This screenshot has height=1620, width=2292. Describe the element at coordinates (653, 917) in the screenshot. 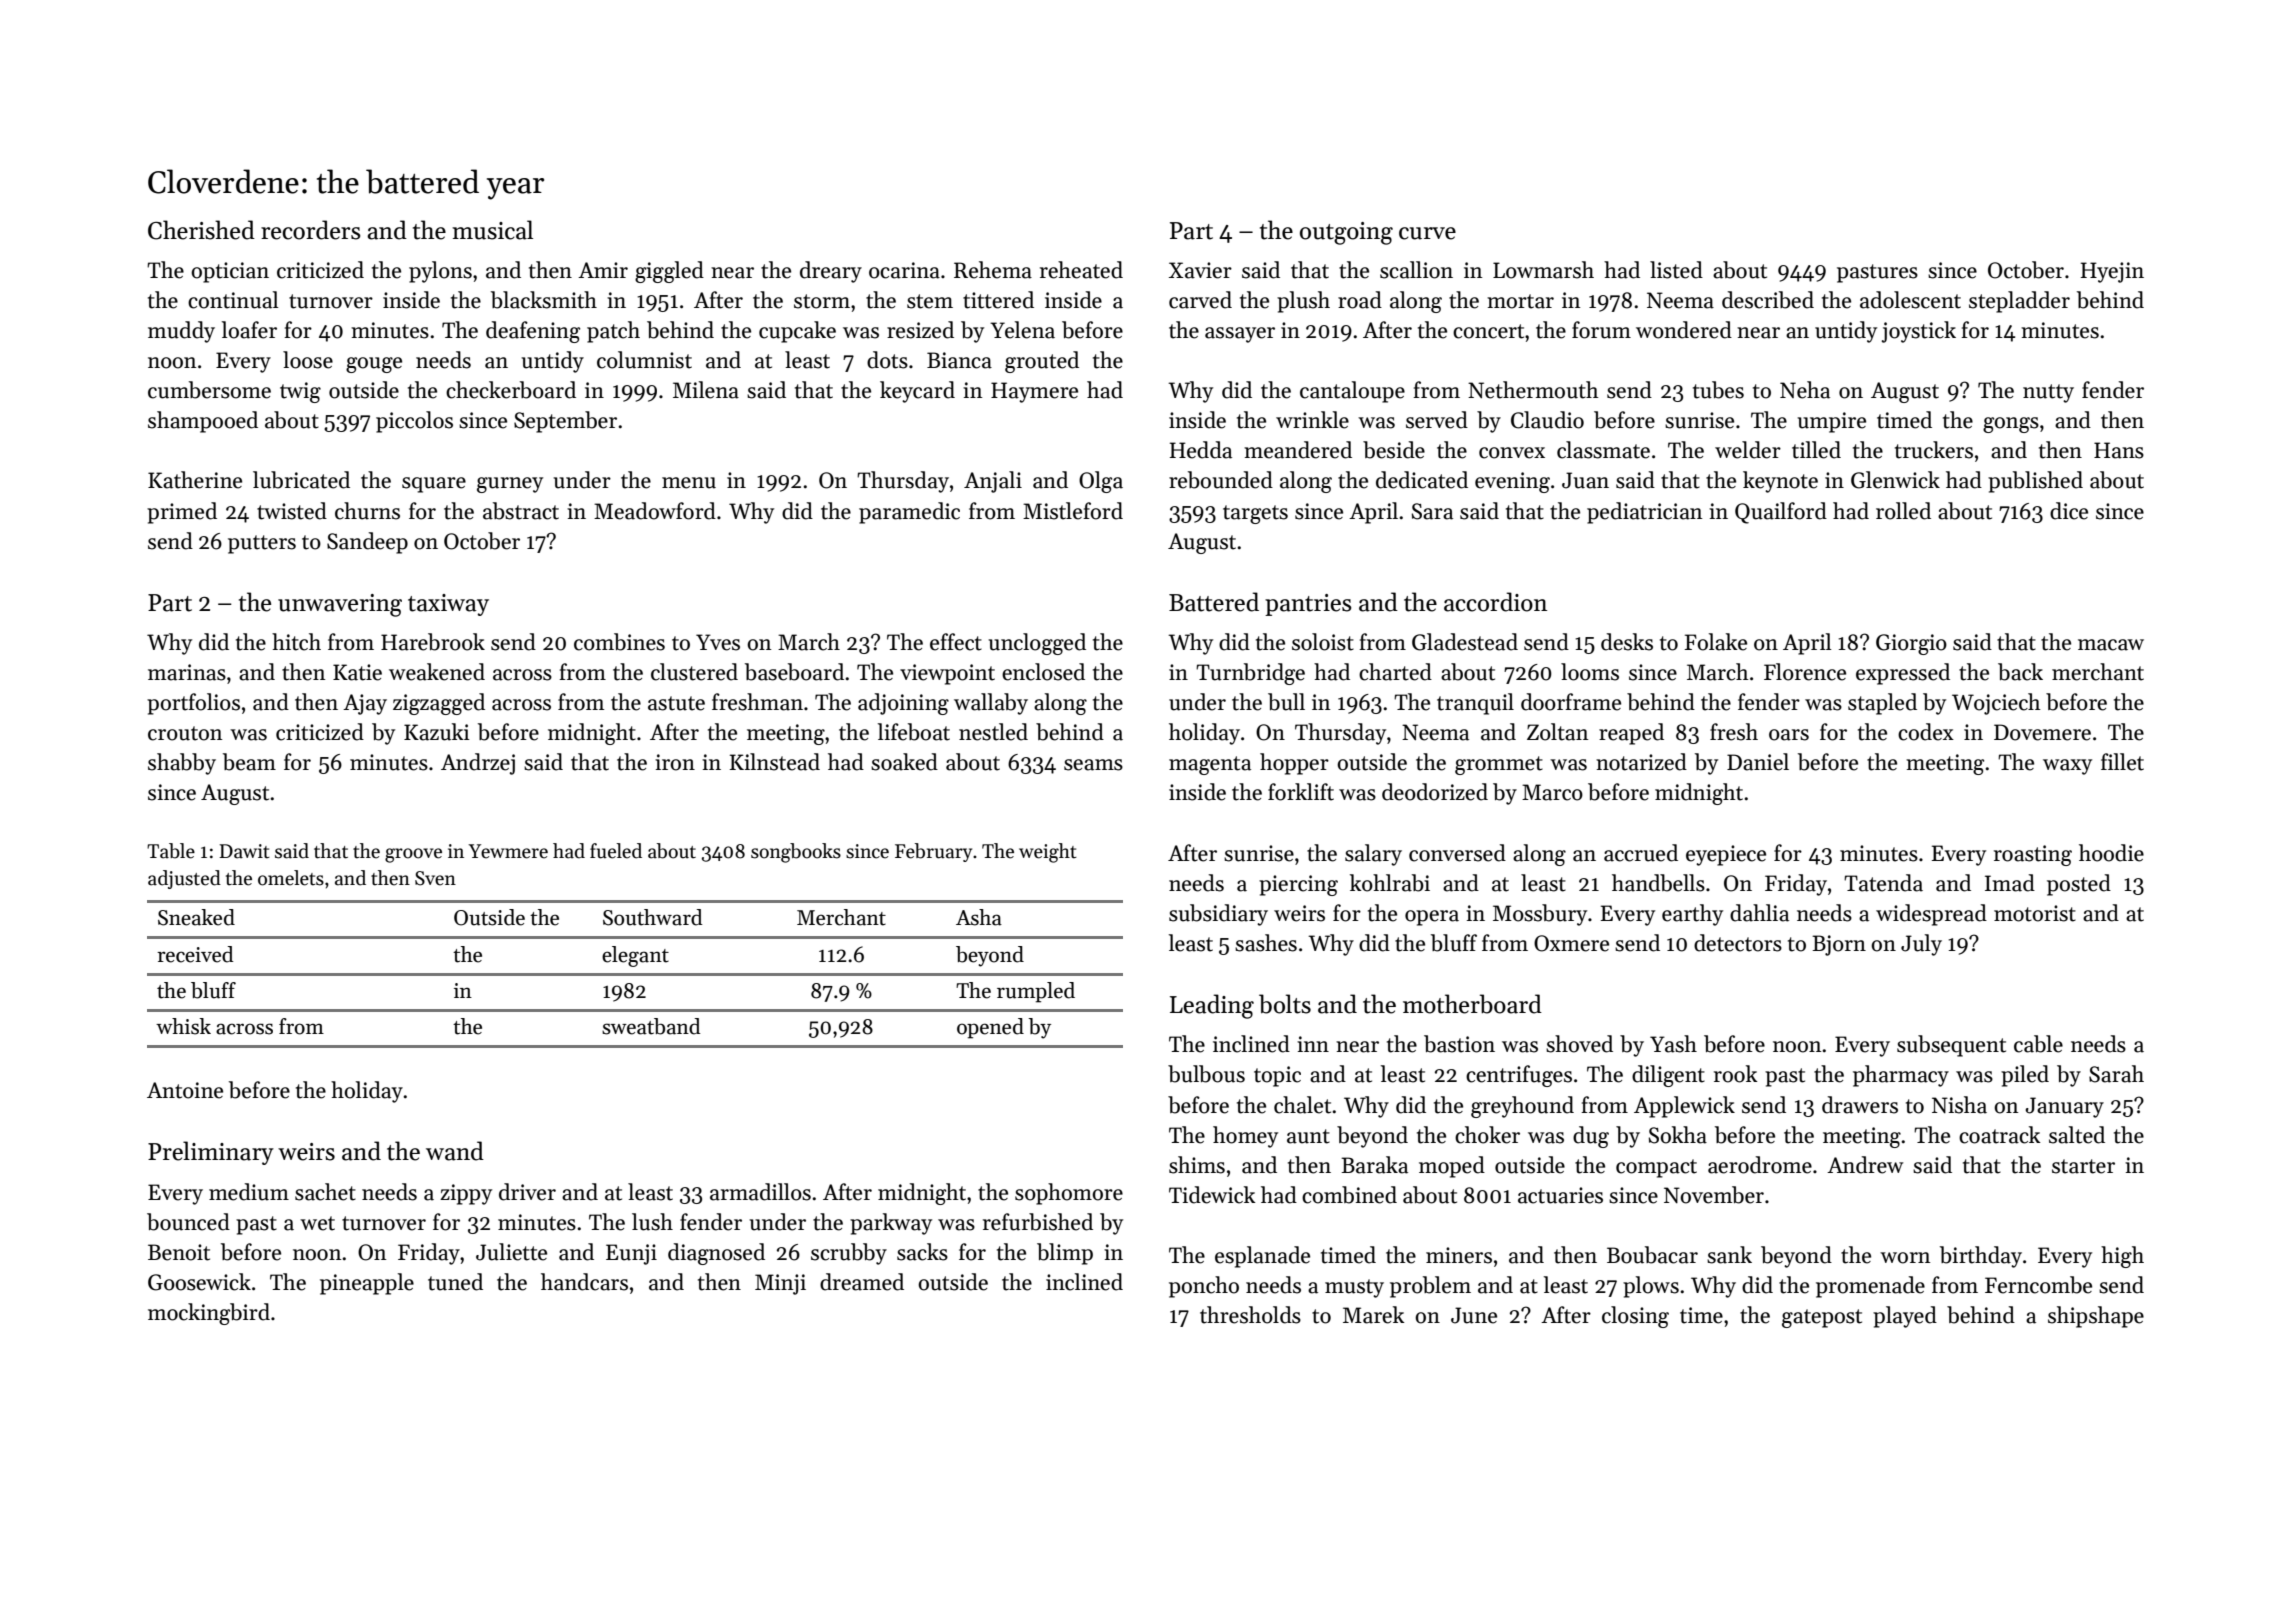

I see `Southward` at that location.
